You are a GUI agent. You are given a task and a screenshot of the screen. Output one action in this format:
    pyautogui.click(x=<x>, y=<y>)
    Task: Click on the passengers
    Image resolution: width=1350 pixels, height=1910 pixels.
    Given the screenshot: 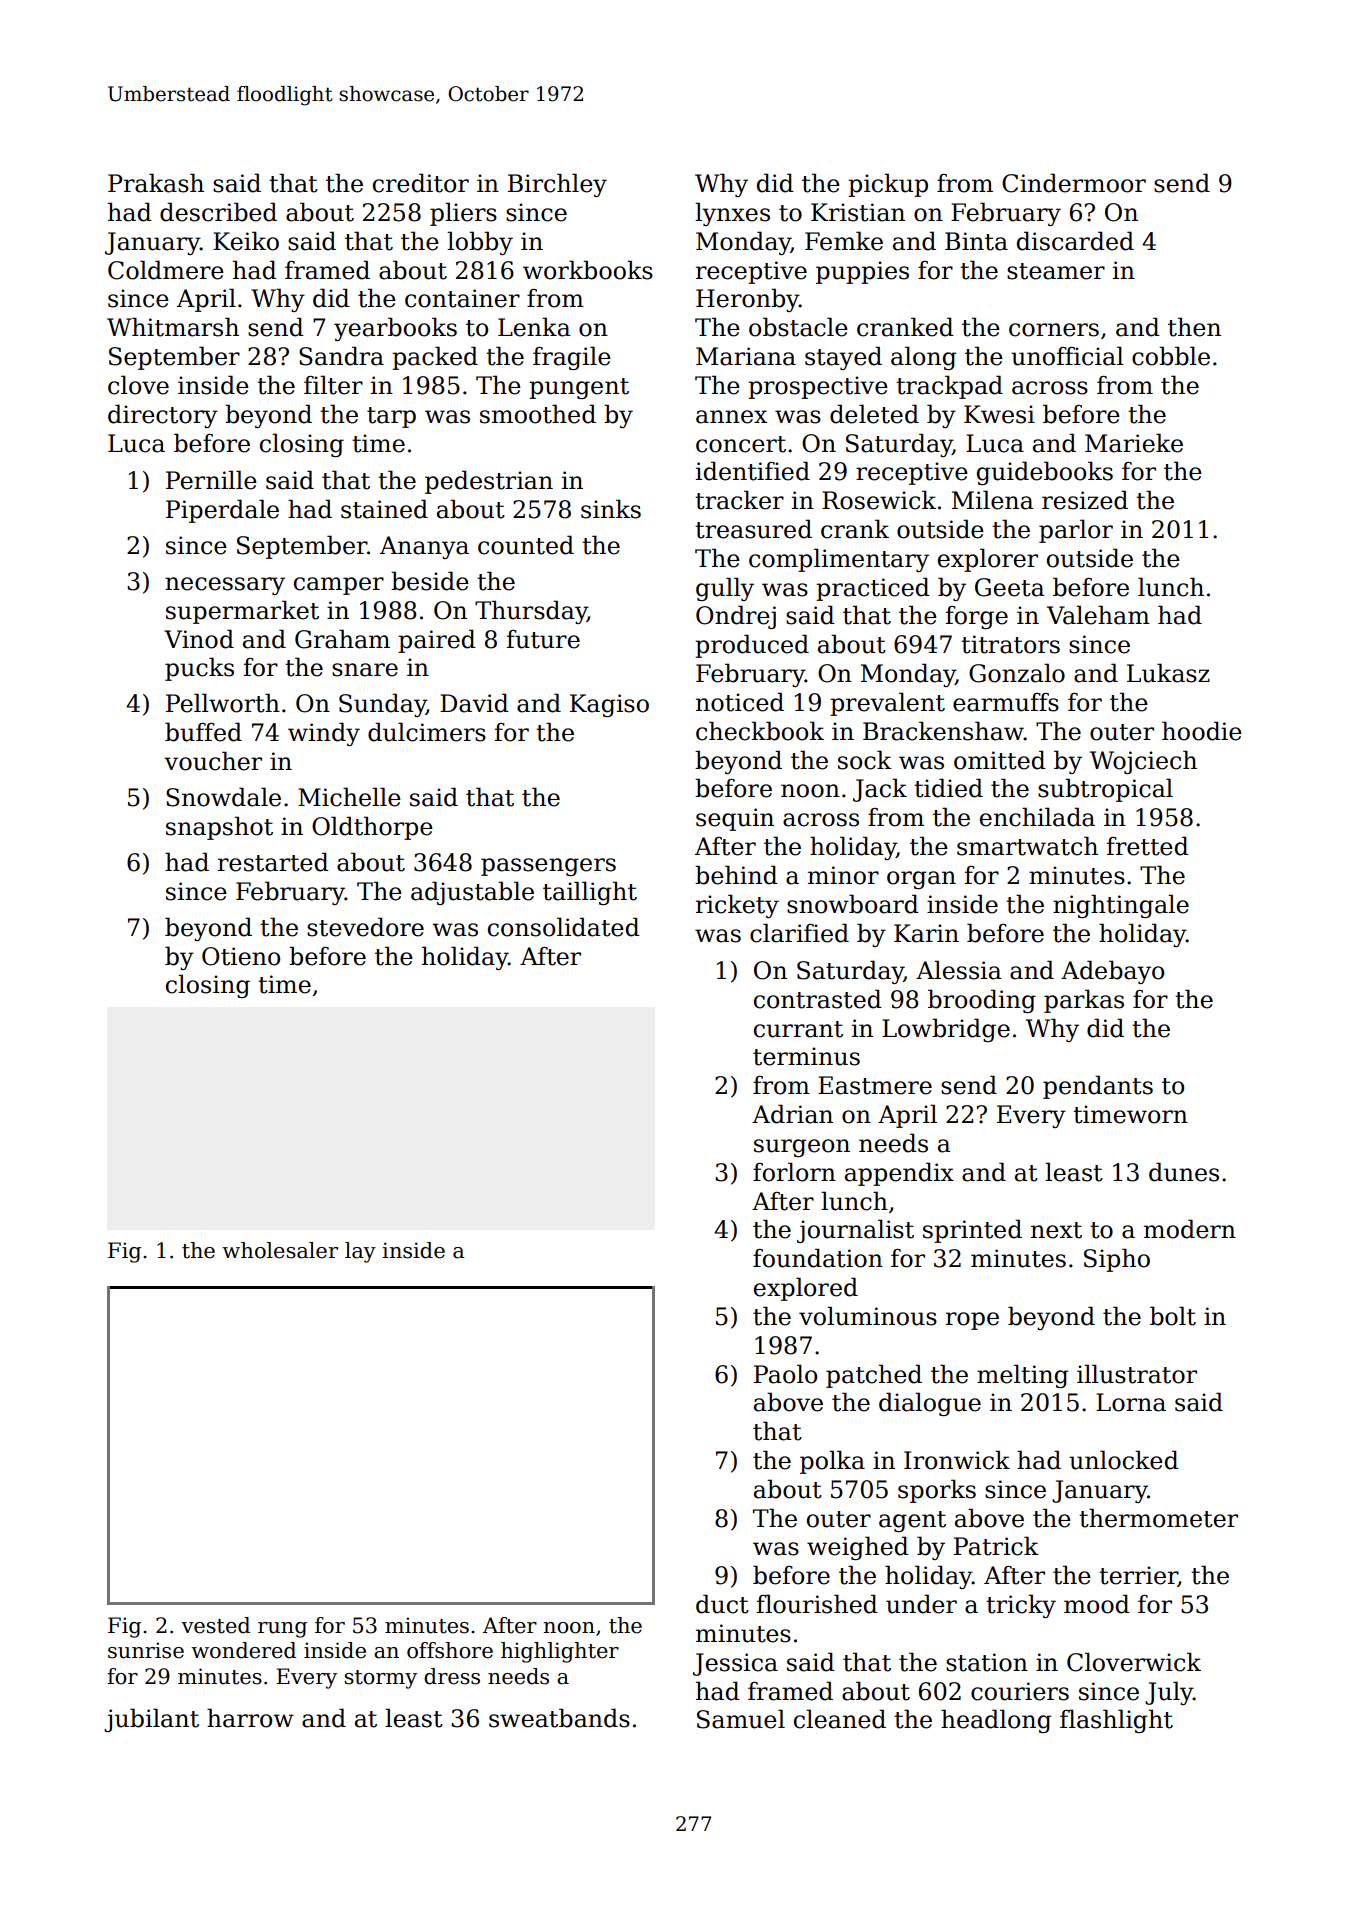 What is the action you would take?
    pyautogui.click(x=548, y=867)
